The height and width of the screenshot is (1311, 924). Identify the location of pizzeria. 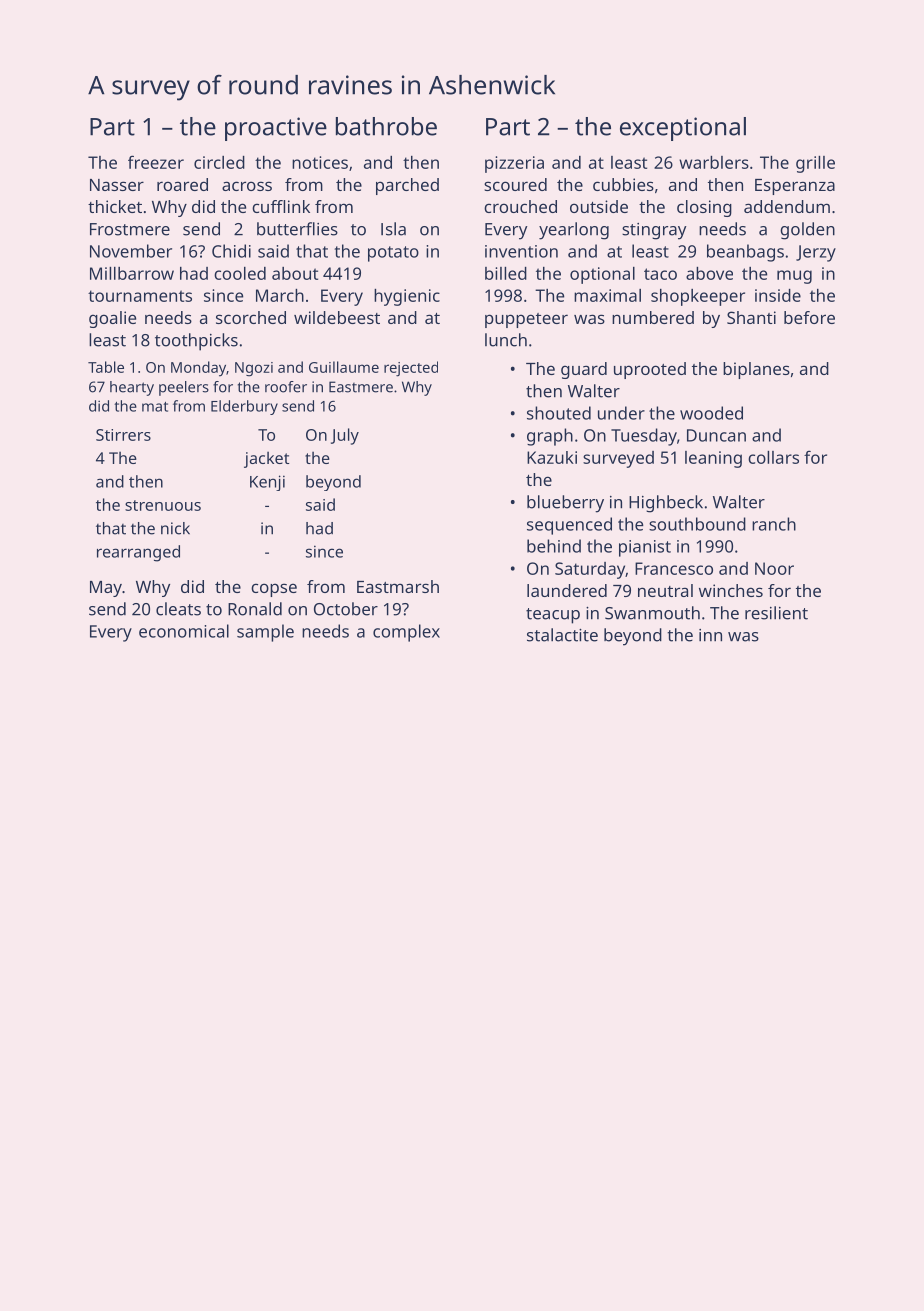
(514, 164).
